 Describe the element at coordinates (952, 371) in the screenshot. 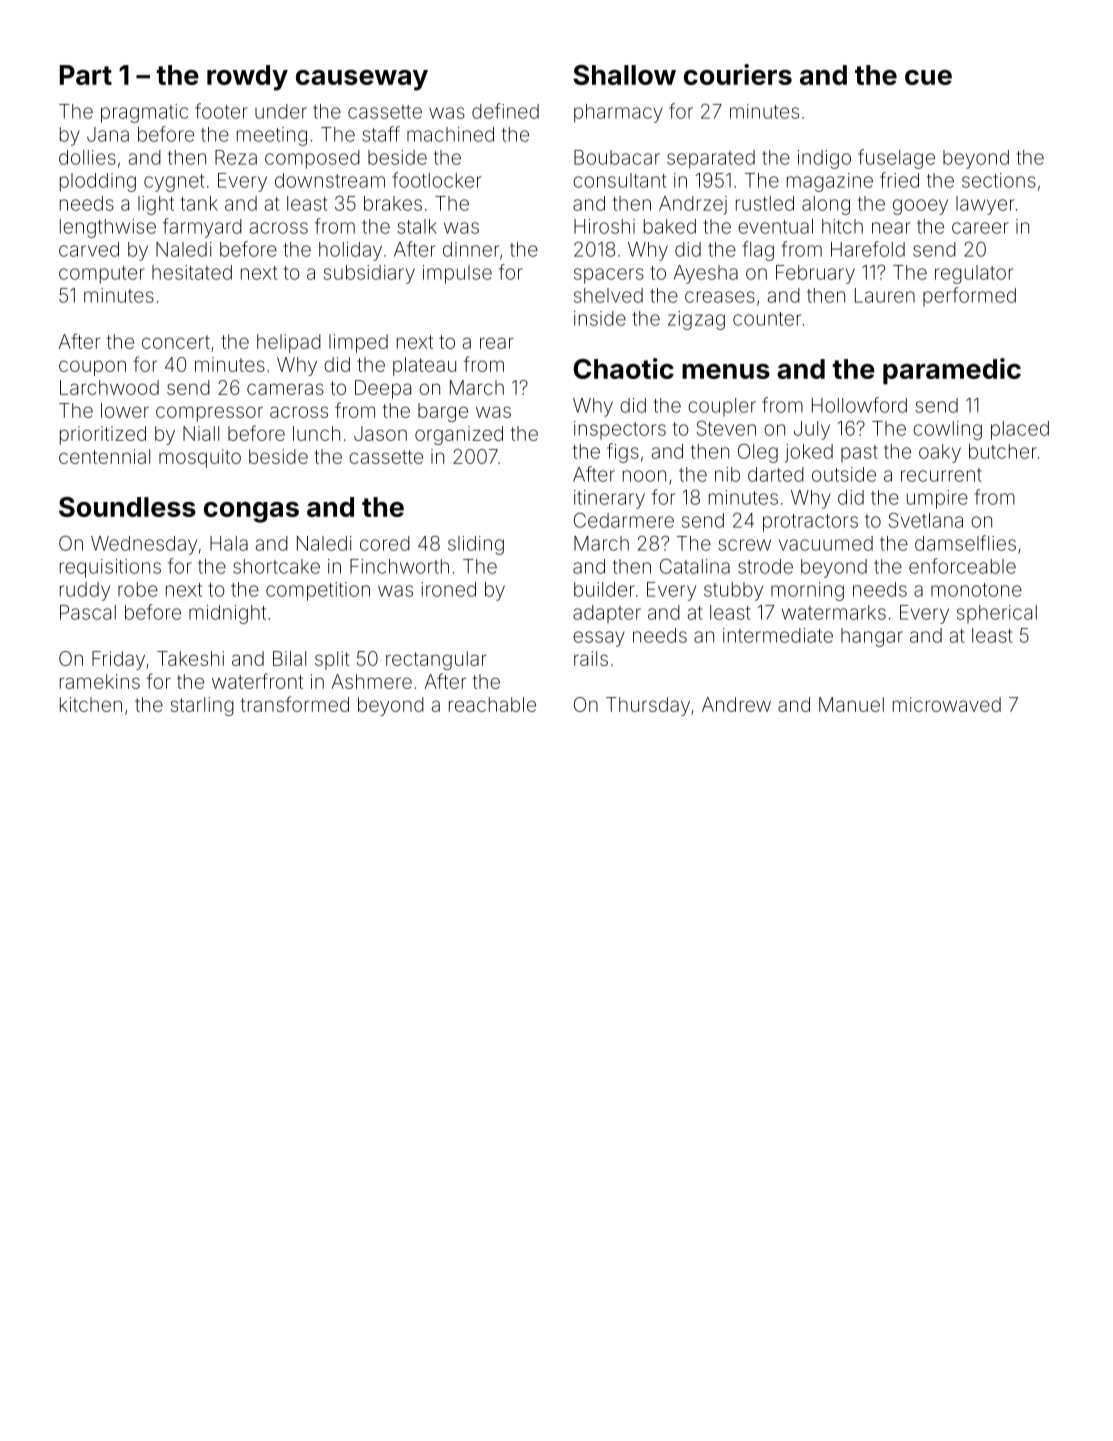

I see `paramedic` at that location.
